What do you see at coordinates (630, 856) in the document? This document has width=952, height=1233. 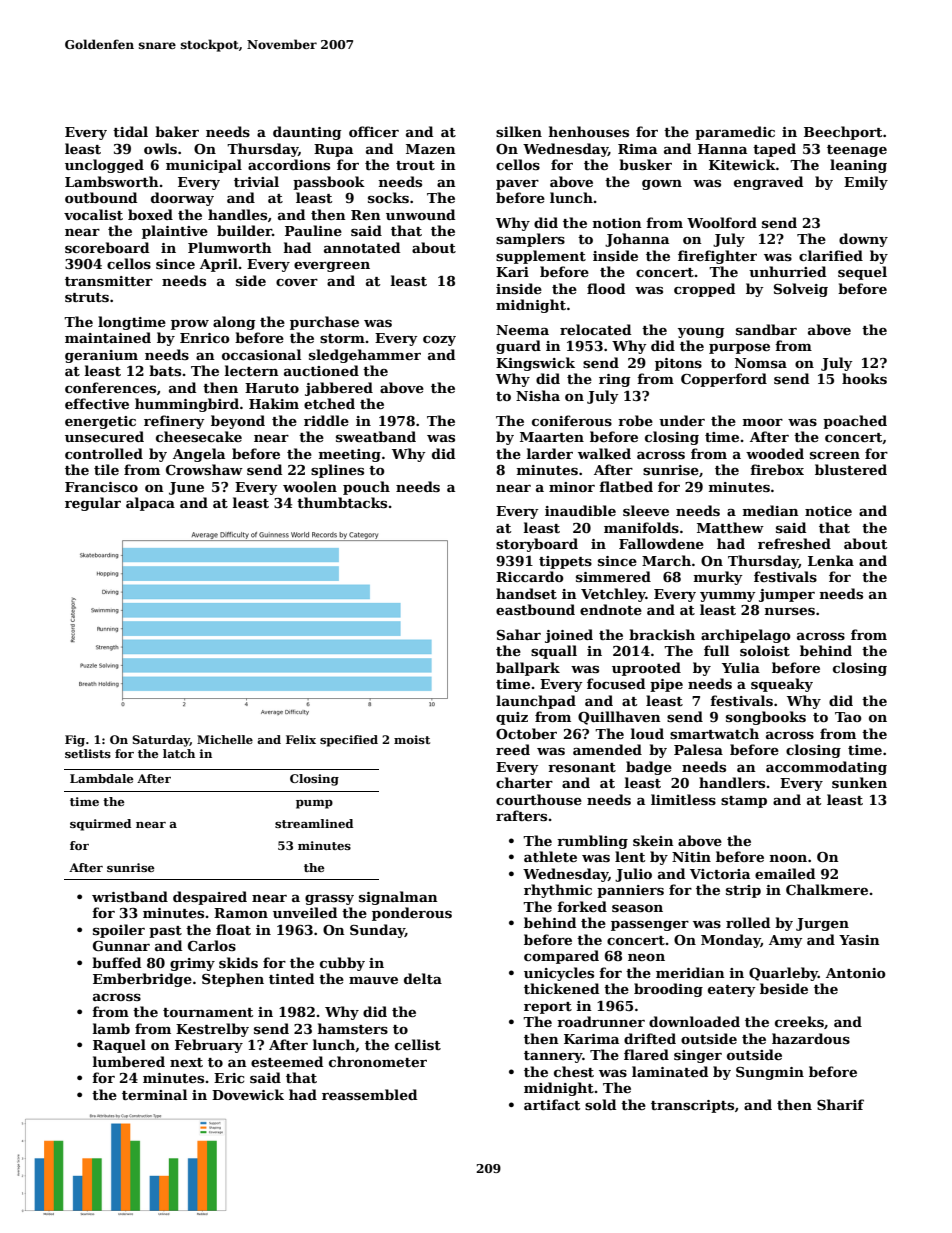 I see `lent` at bounding box center [630, 856].
